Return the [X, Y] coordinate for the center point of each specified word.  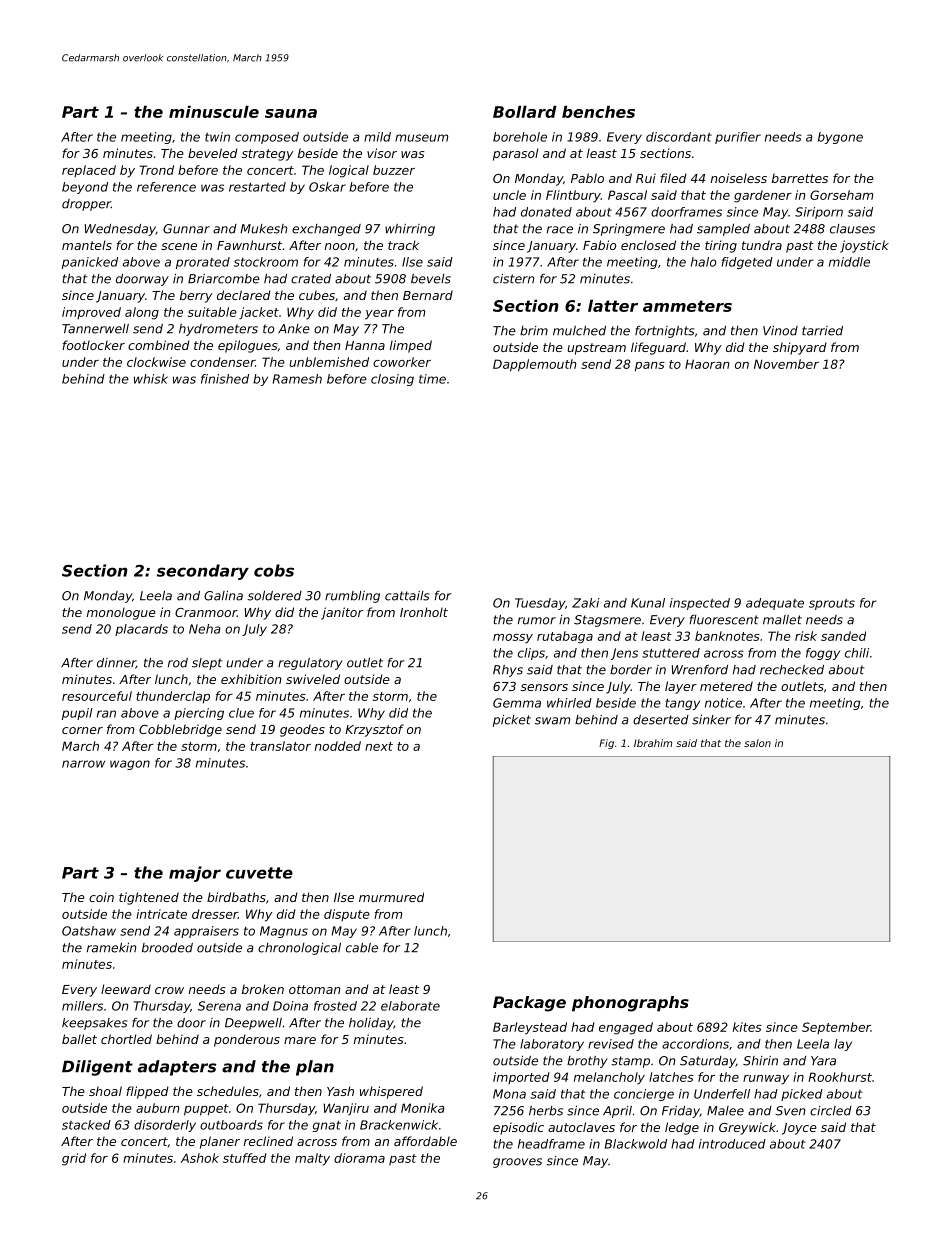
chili [857, 653]
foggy [823, 654]
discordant [679, 137]
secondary [203, 572]
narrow [83, 764]
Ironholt [424, 612]
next [379, 746]
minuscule [214, 111]
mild [377, 137]
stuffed [245, 1158]
